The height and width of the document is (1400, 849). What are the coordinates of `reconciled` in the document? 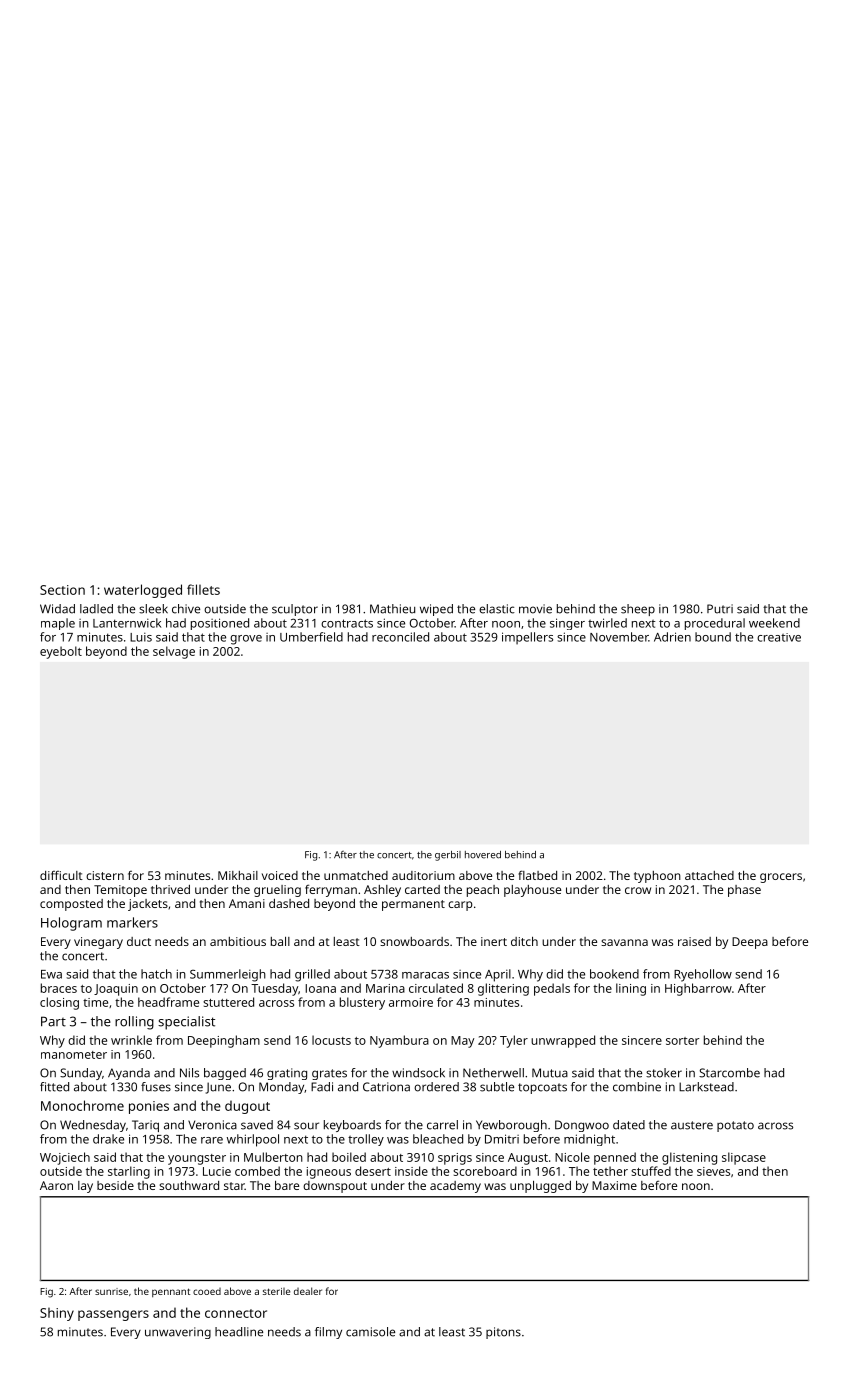 It's located at (400, 637).
